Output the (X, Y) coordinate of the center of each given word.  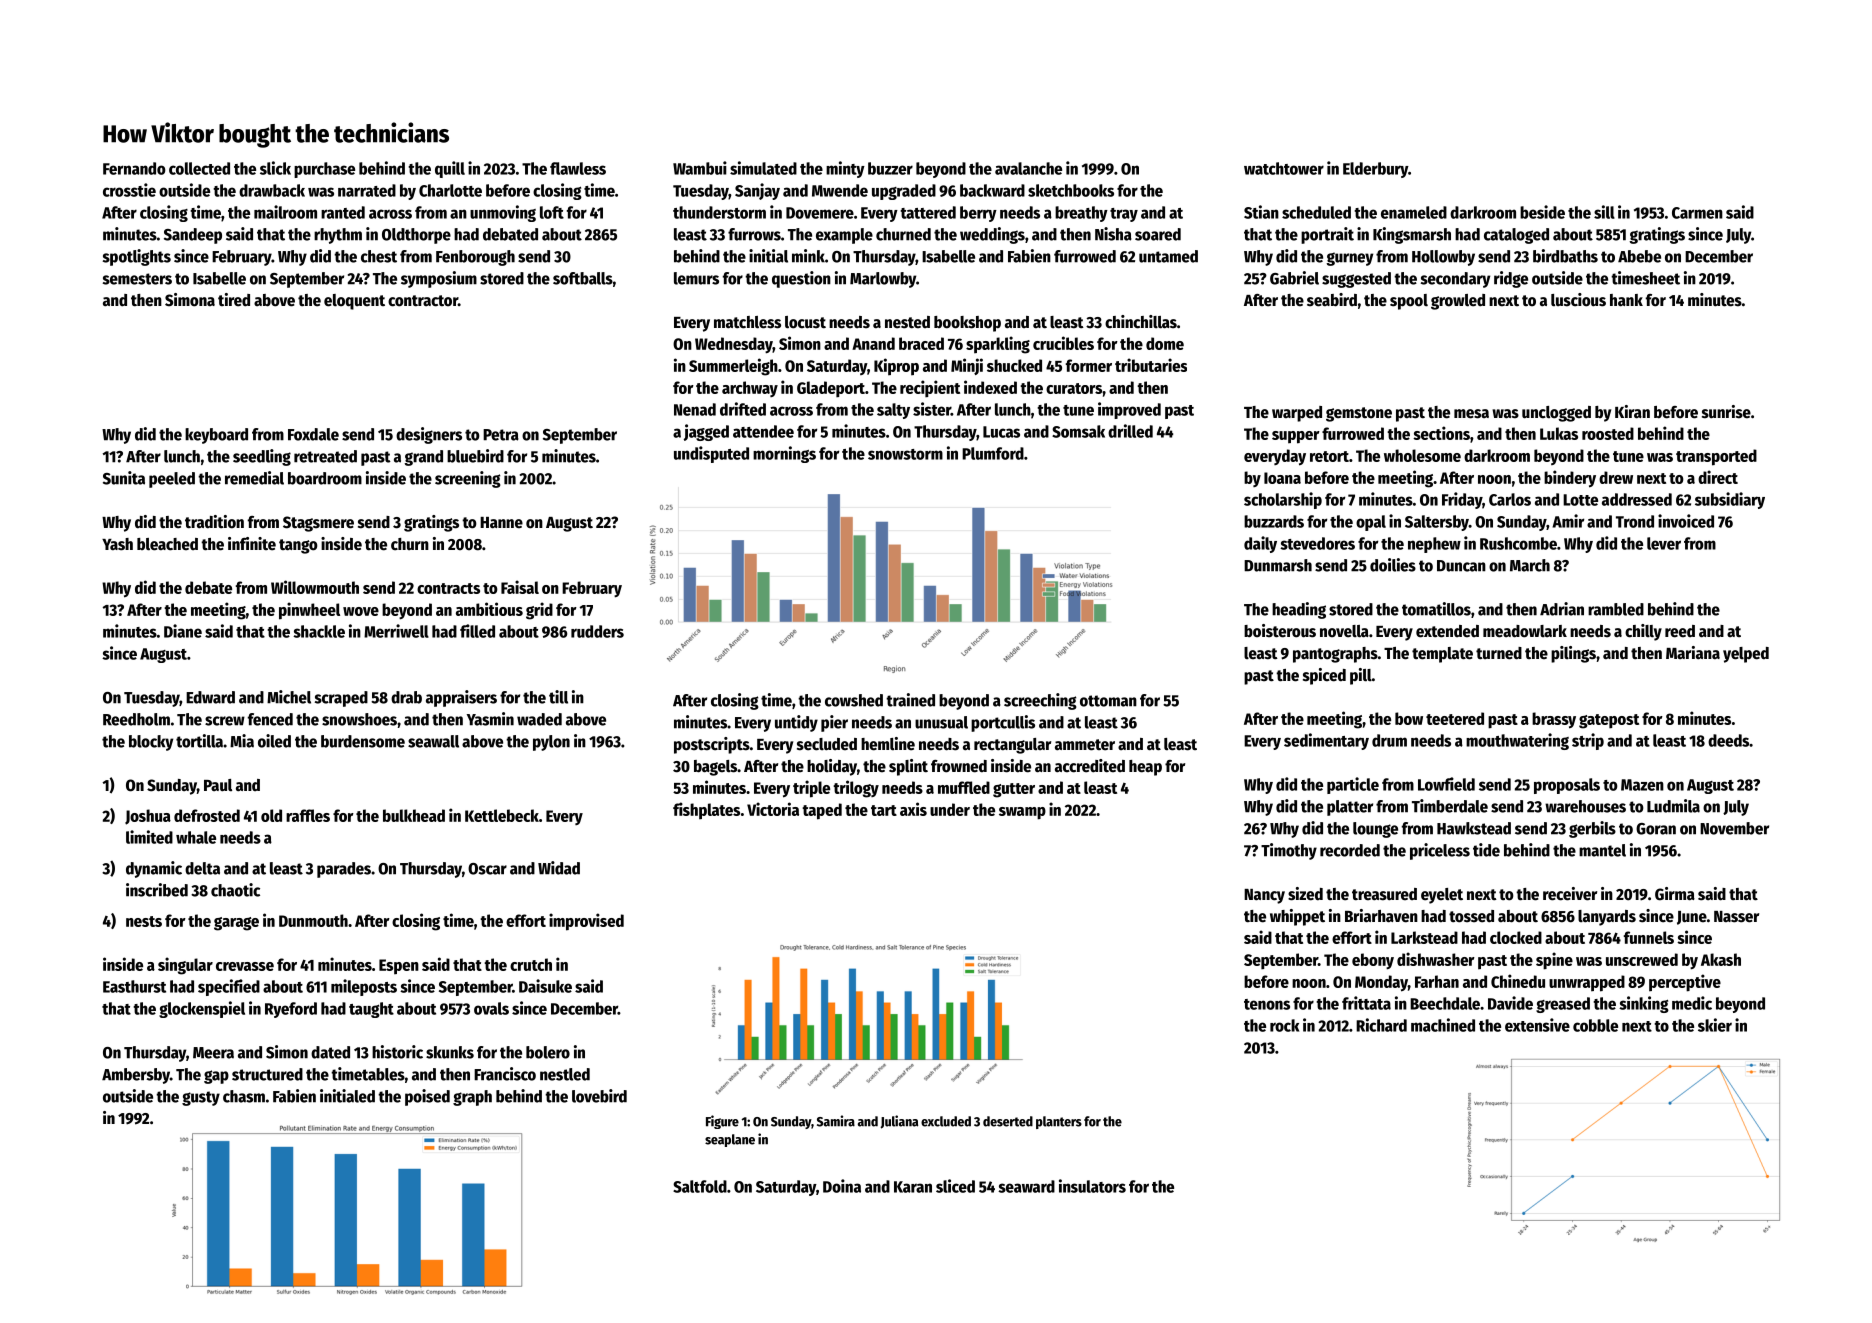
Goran (1656, 829)
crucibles (1063, 343)
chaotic (235, 890)
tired (234, 300)
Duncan (1461, 566)
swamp (1022, 813)
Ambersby (136, 1076)
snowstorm (905, 454)
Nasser (1736, 917)
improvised (586, 922)
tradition (214, 522)
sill (1604, 212)
